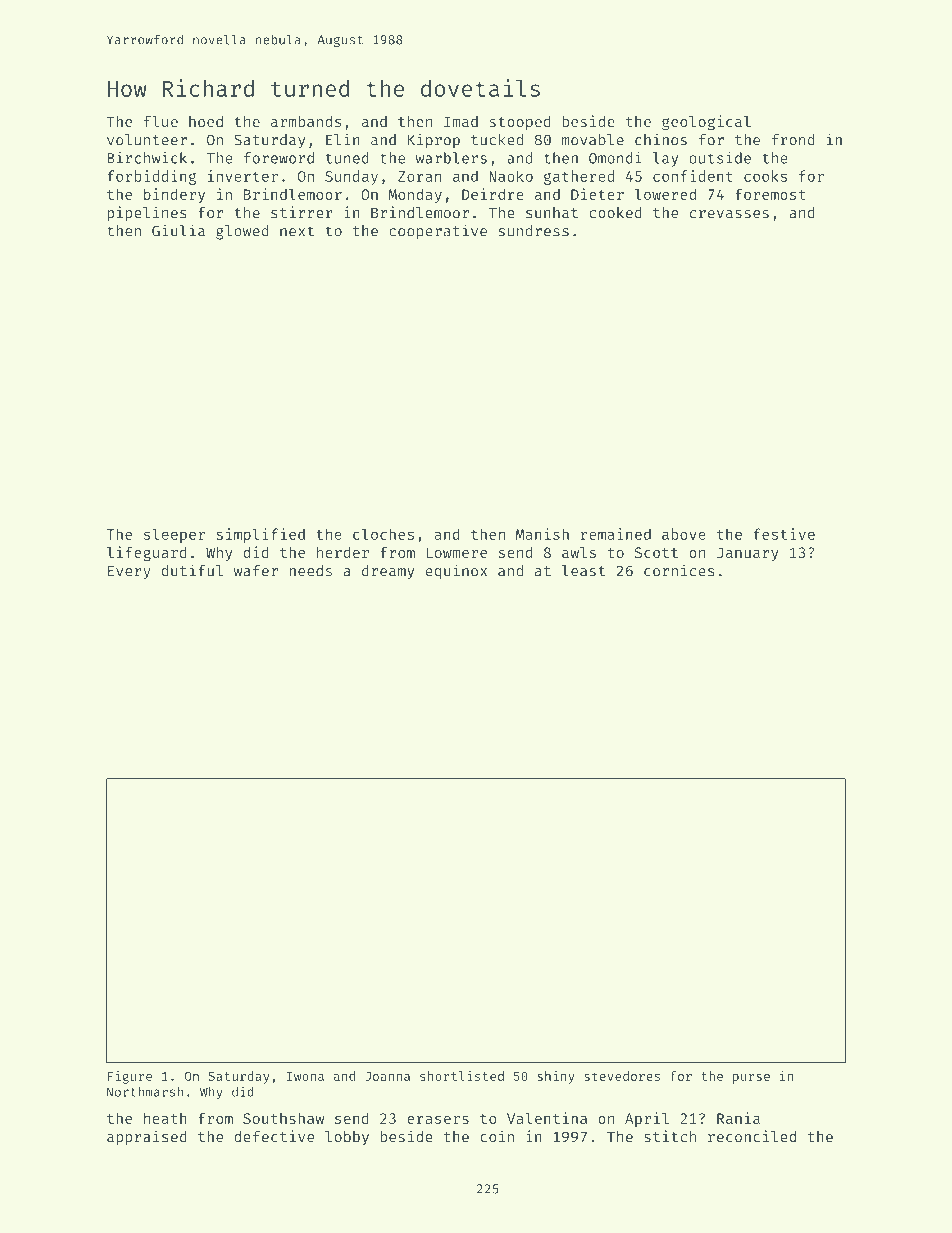 This screenshot has width=952, height=1233. Describe the element at coordinates (351, 177) in the screenshot. I see `Sunday` at that location.
